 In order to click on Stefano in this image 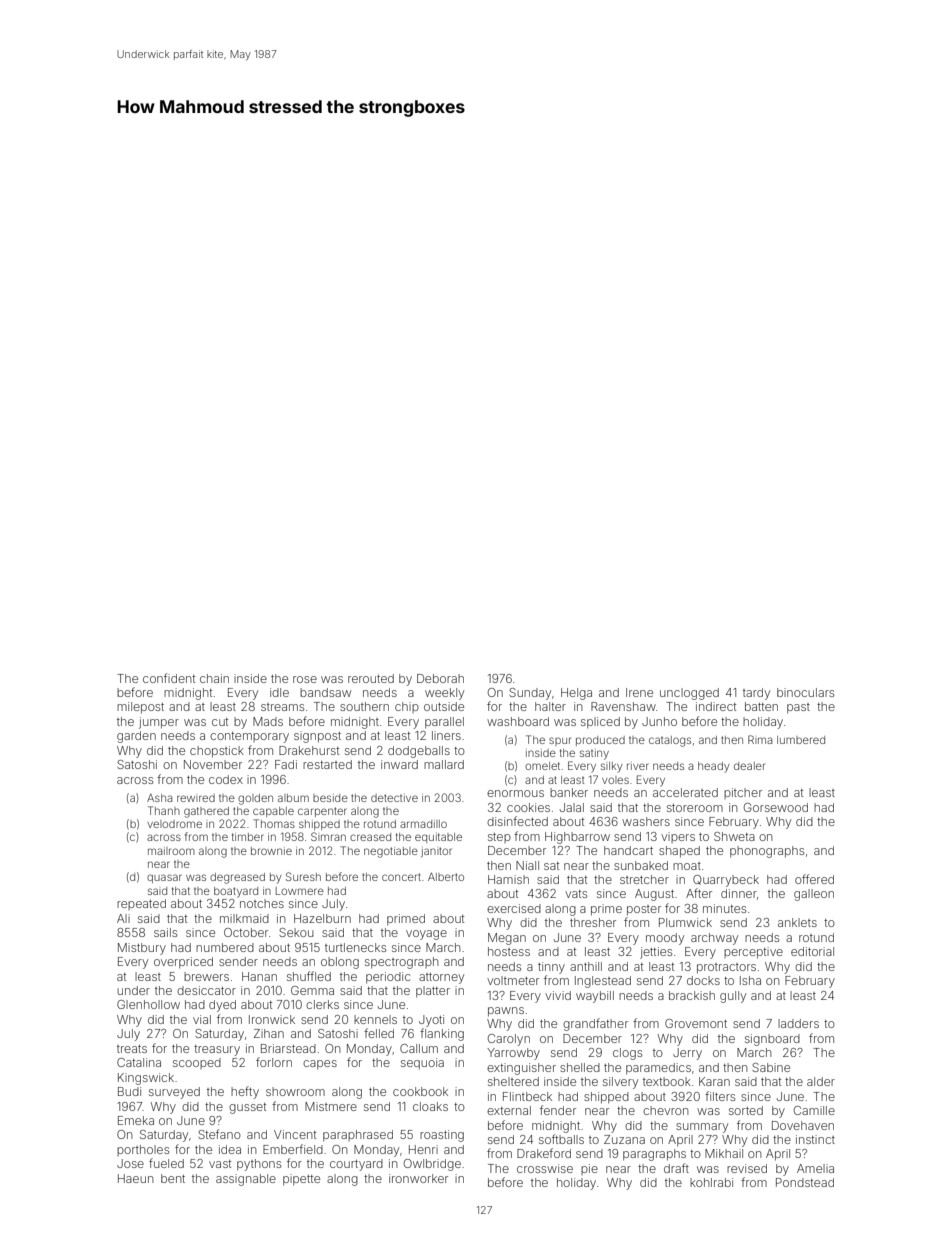, I will do `click(219, 1134)`.
